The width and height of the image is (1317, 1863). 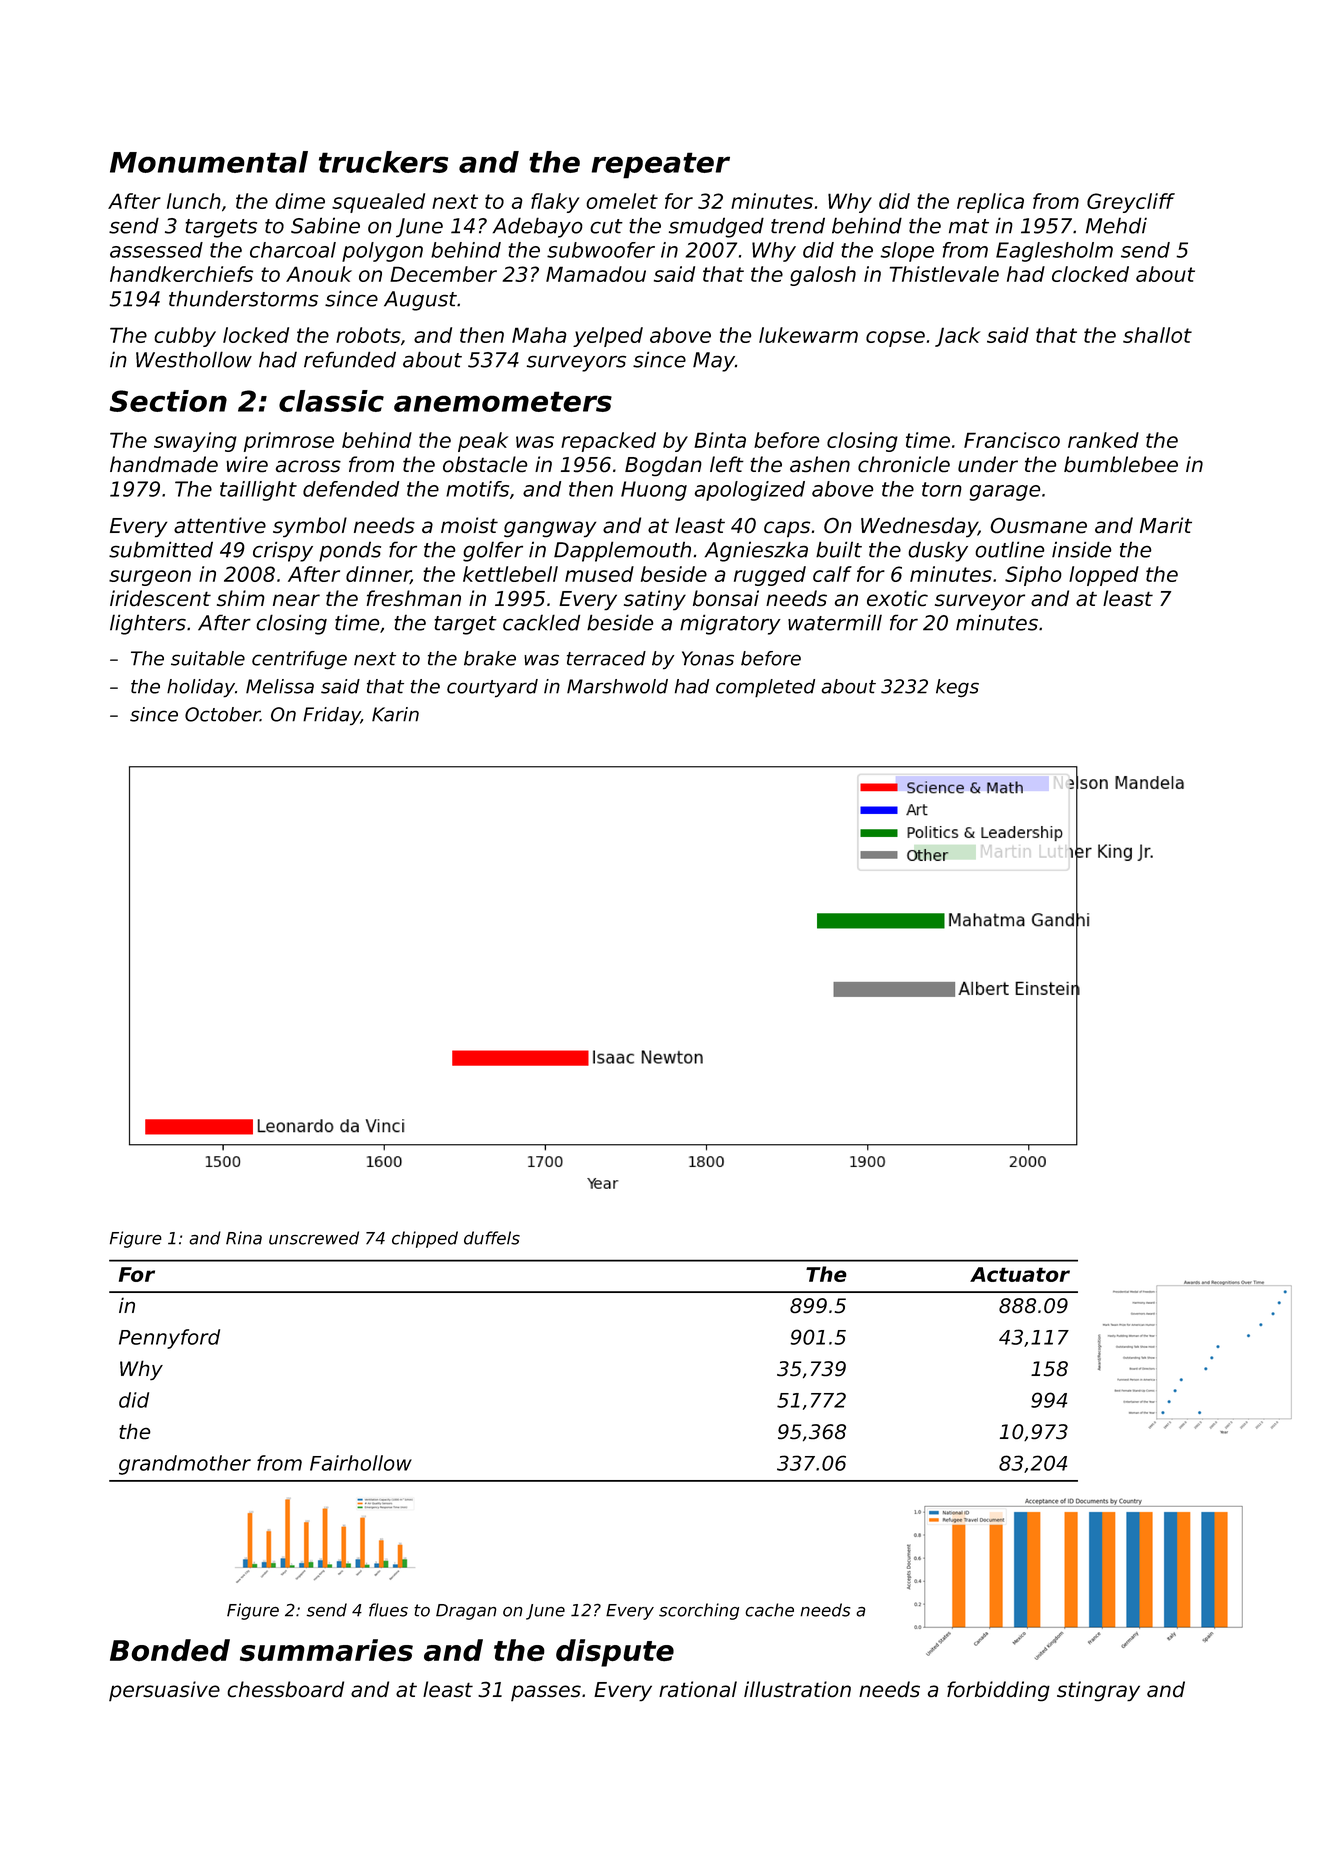 What do you see at coordinates (388, 1610) in the image?
I see `flues` at bounding box center [388, 1610].
